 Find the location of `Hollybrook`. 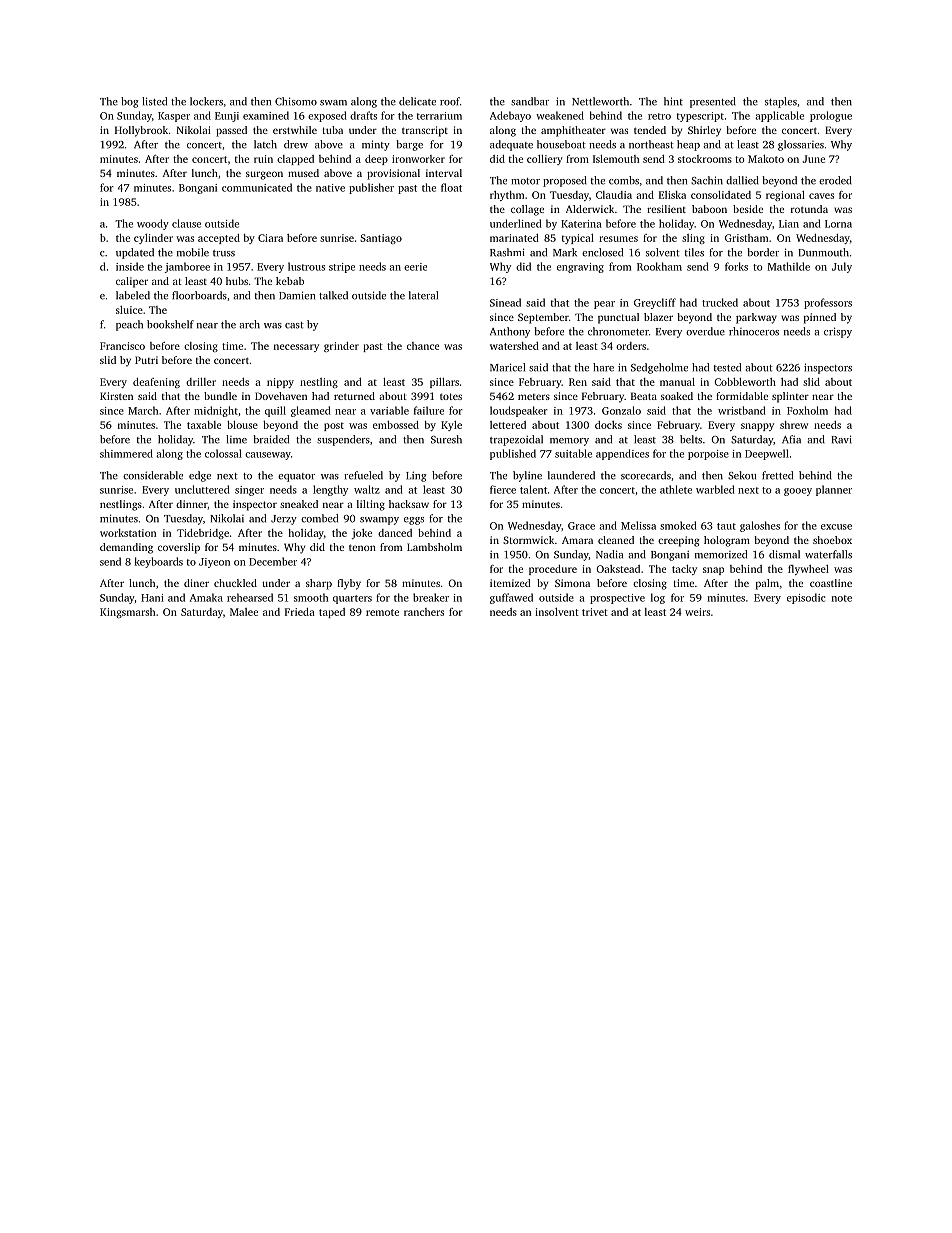

Hollybrook is located at coordinates (141, 131).
